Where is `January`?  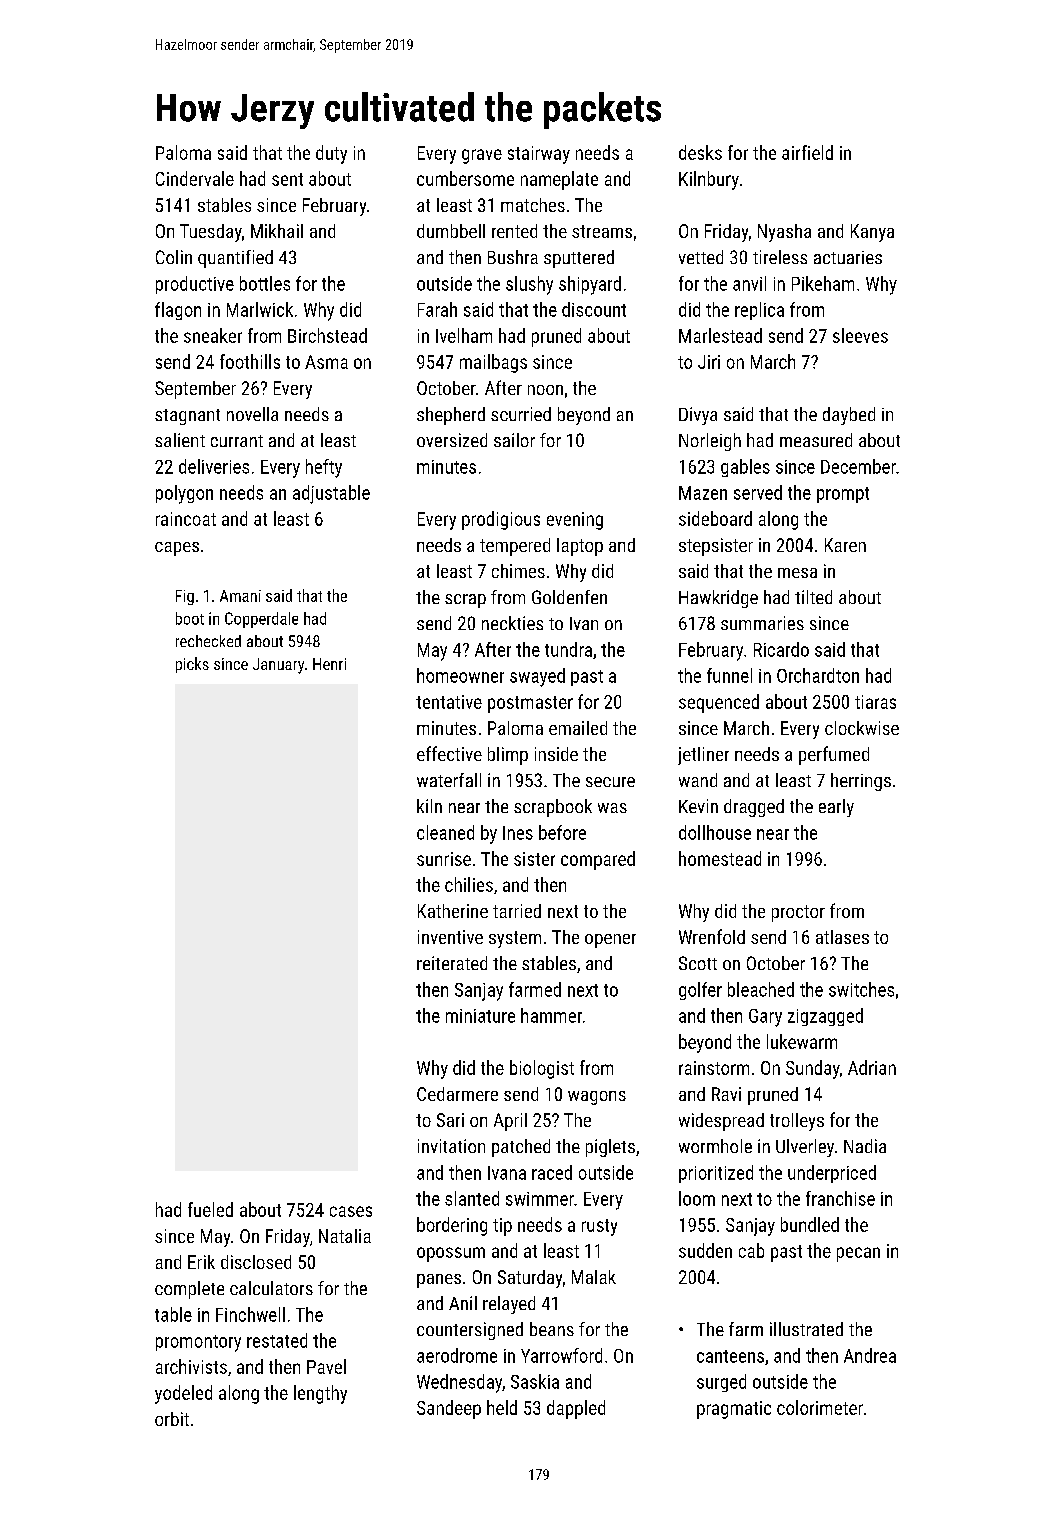
January is located at coordinates (278, 666).
